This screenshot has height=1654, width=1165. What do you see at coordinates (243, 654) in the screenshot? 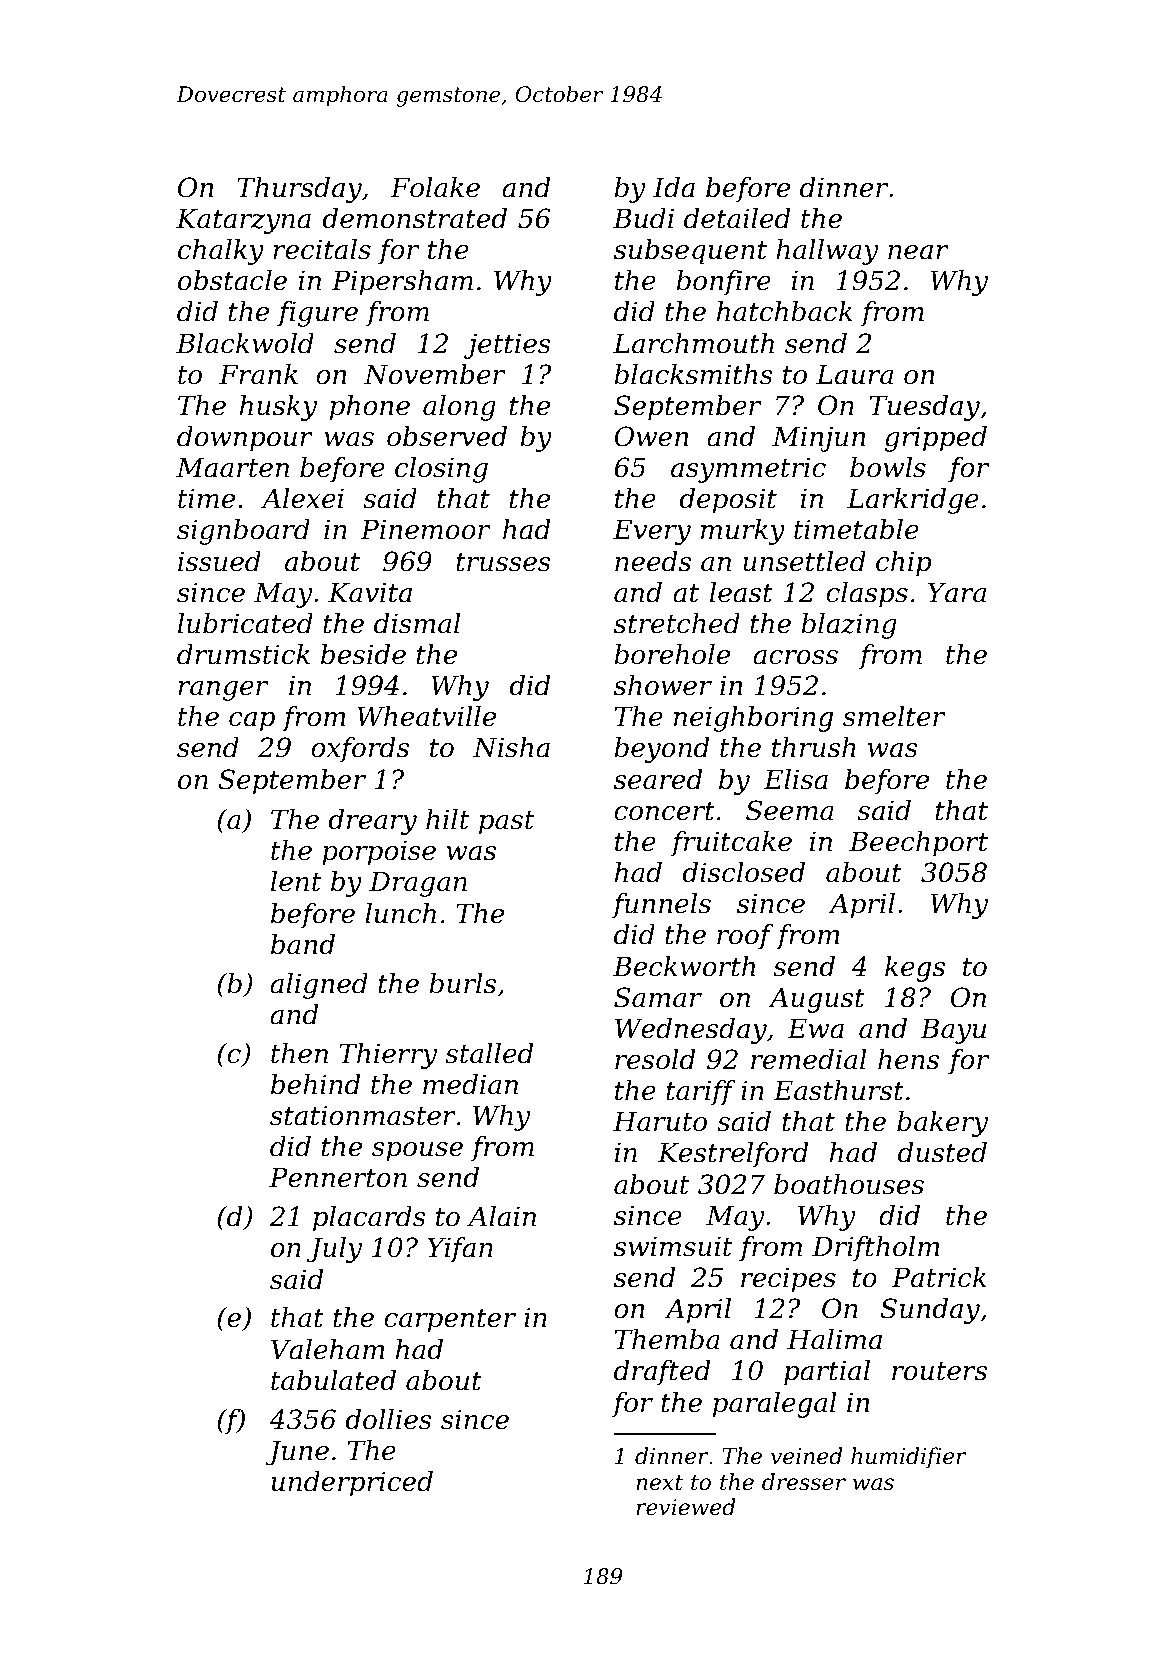
I see `drumstick` at bounding box center [243, 654].
